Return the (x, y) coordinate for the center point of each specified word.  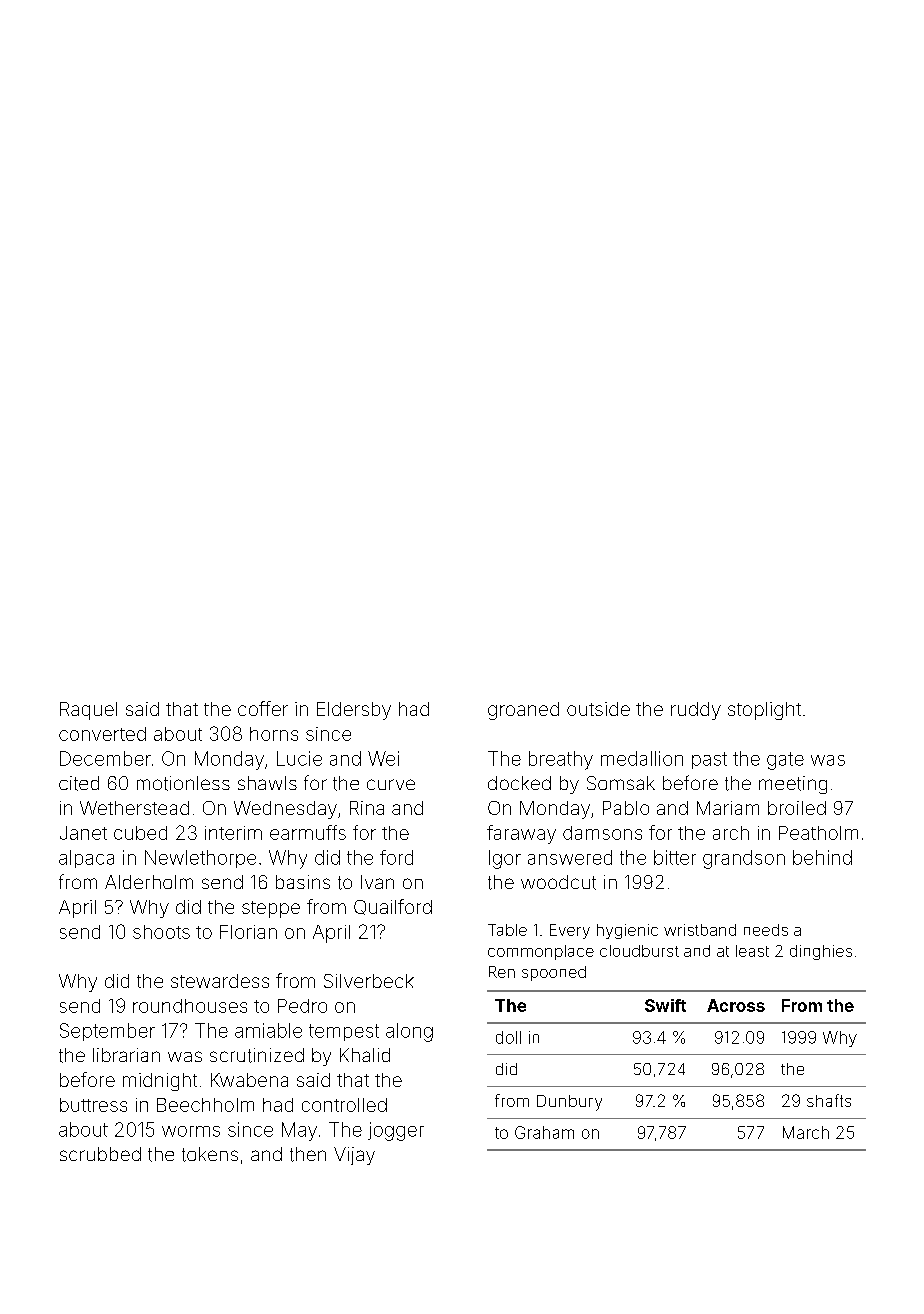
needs (766, 930)
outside (598, 709)
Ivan (377, 882)
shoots (161, 932)
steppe (271, 909)
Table (507, 930)
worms (191, 1131)
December (105, 758)
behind (822, 857)
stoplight (764, 711)
